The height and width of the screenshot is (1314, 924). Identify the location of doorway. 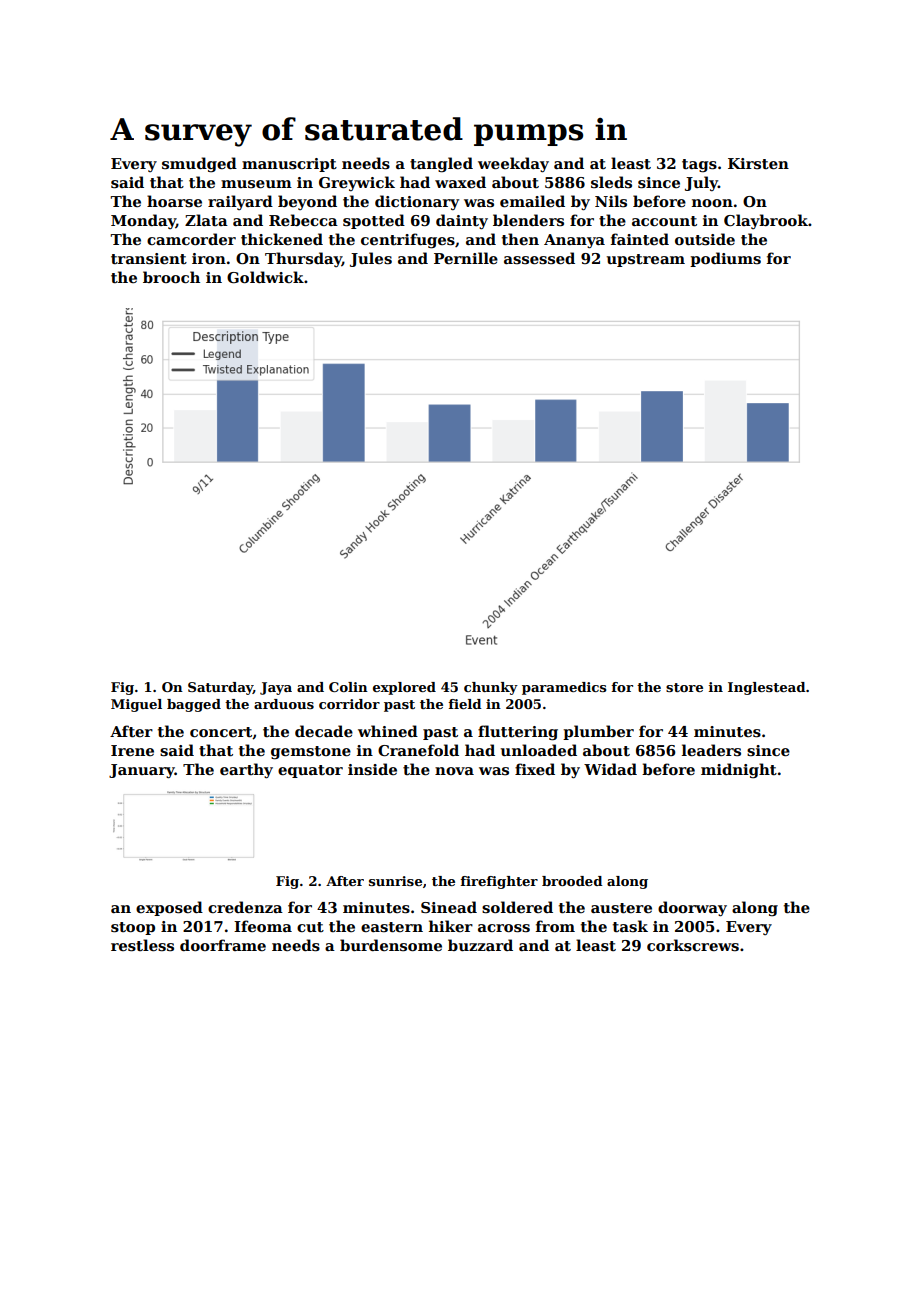
(692, 908).
